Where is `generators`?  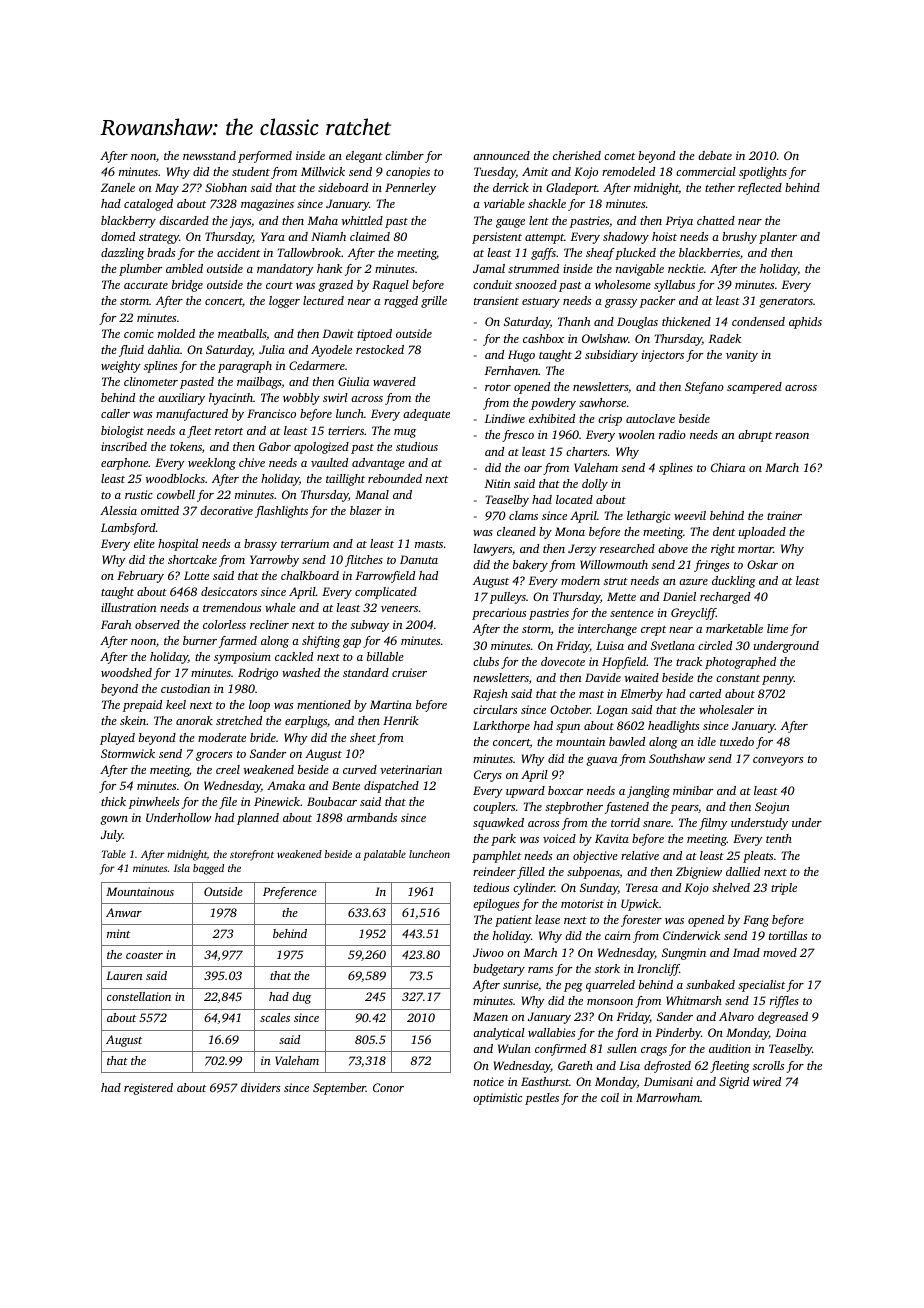 generators is located at coordinates (786, 303).
